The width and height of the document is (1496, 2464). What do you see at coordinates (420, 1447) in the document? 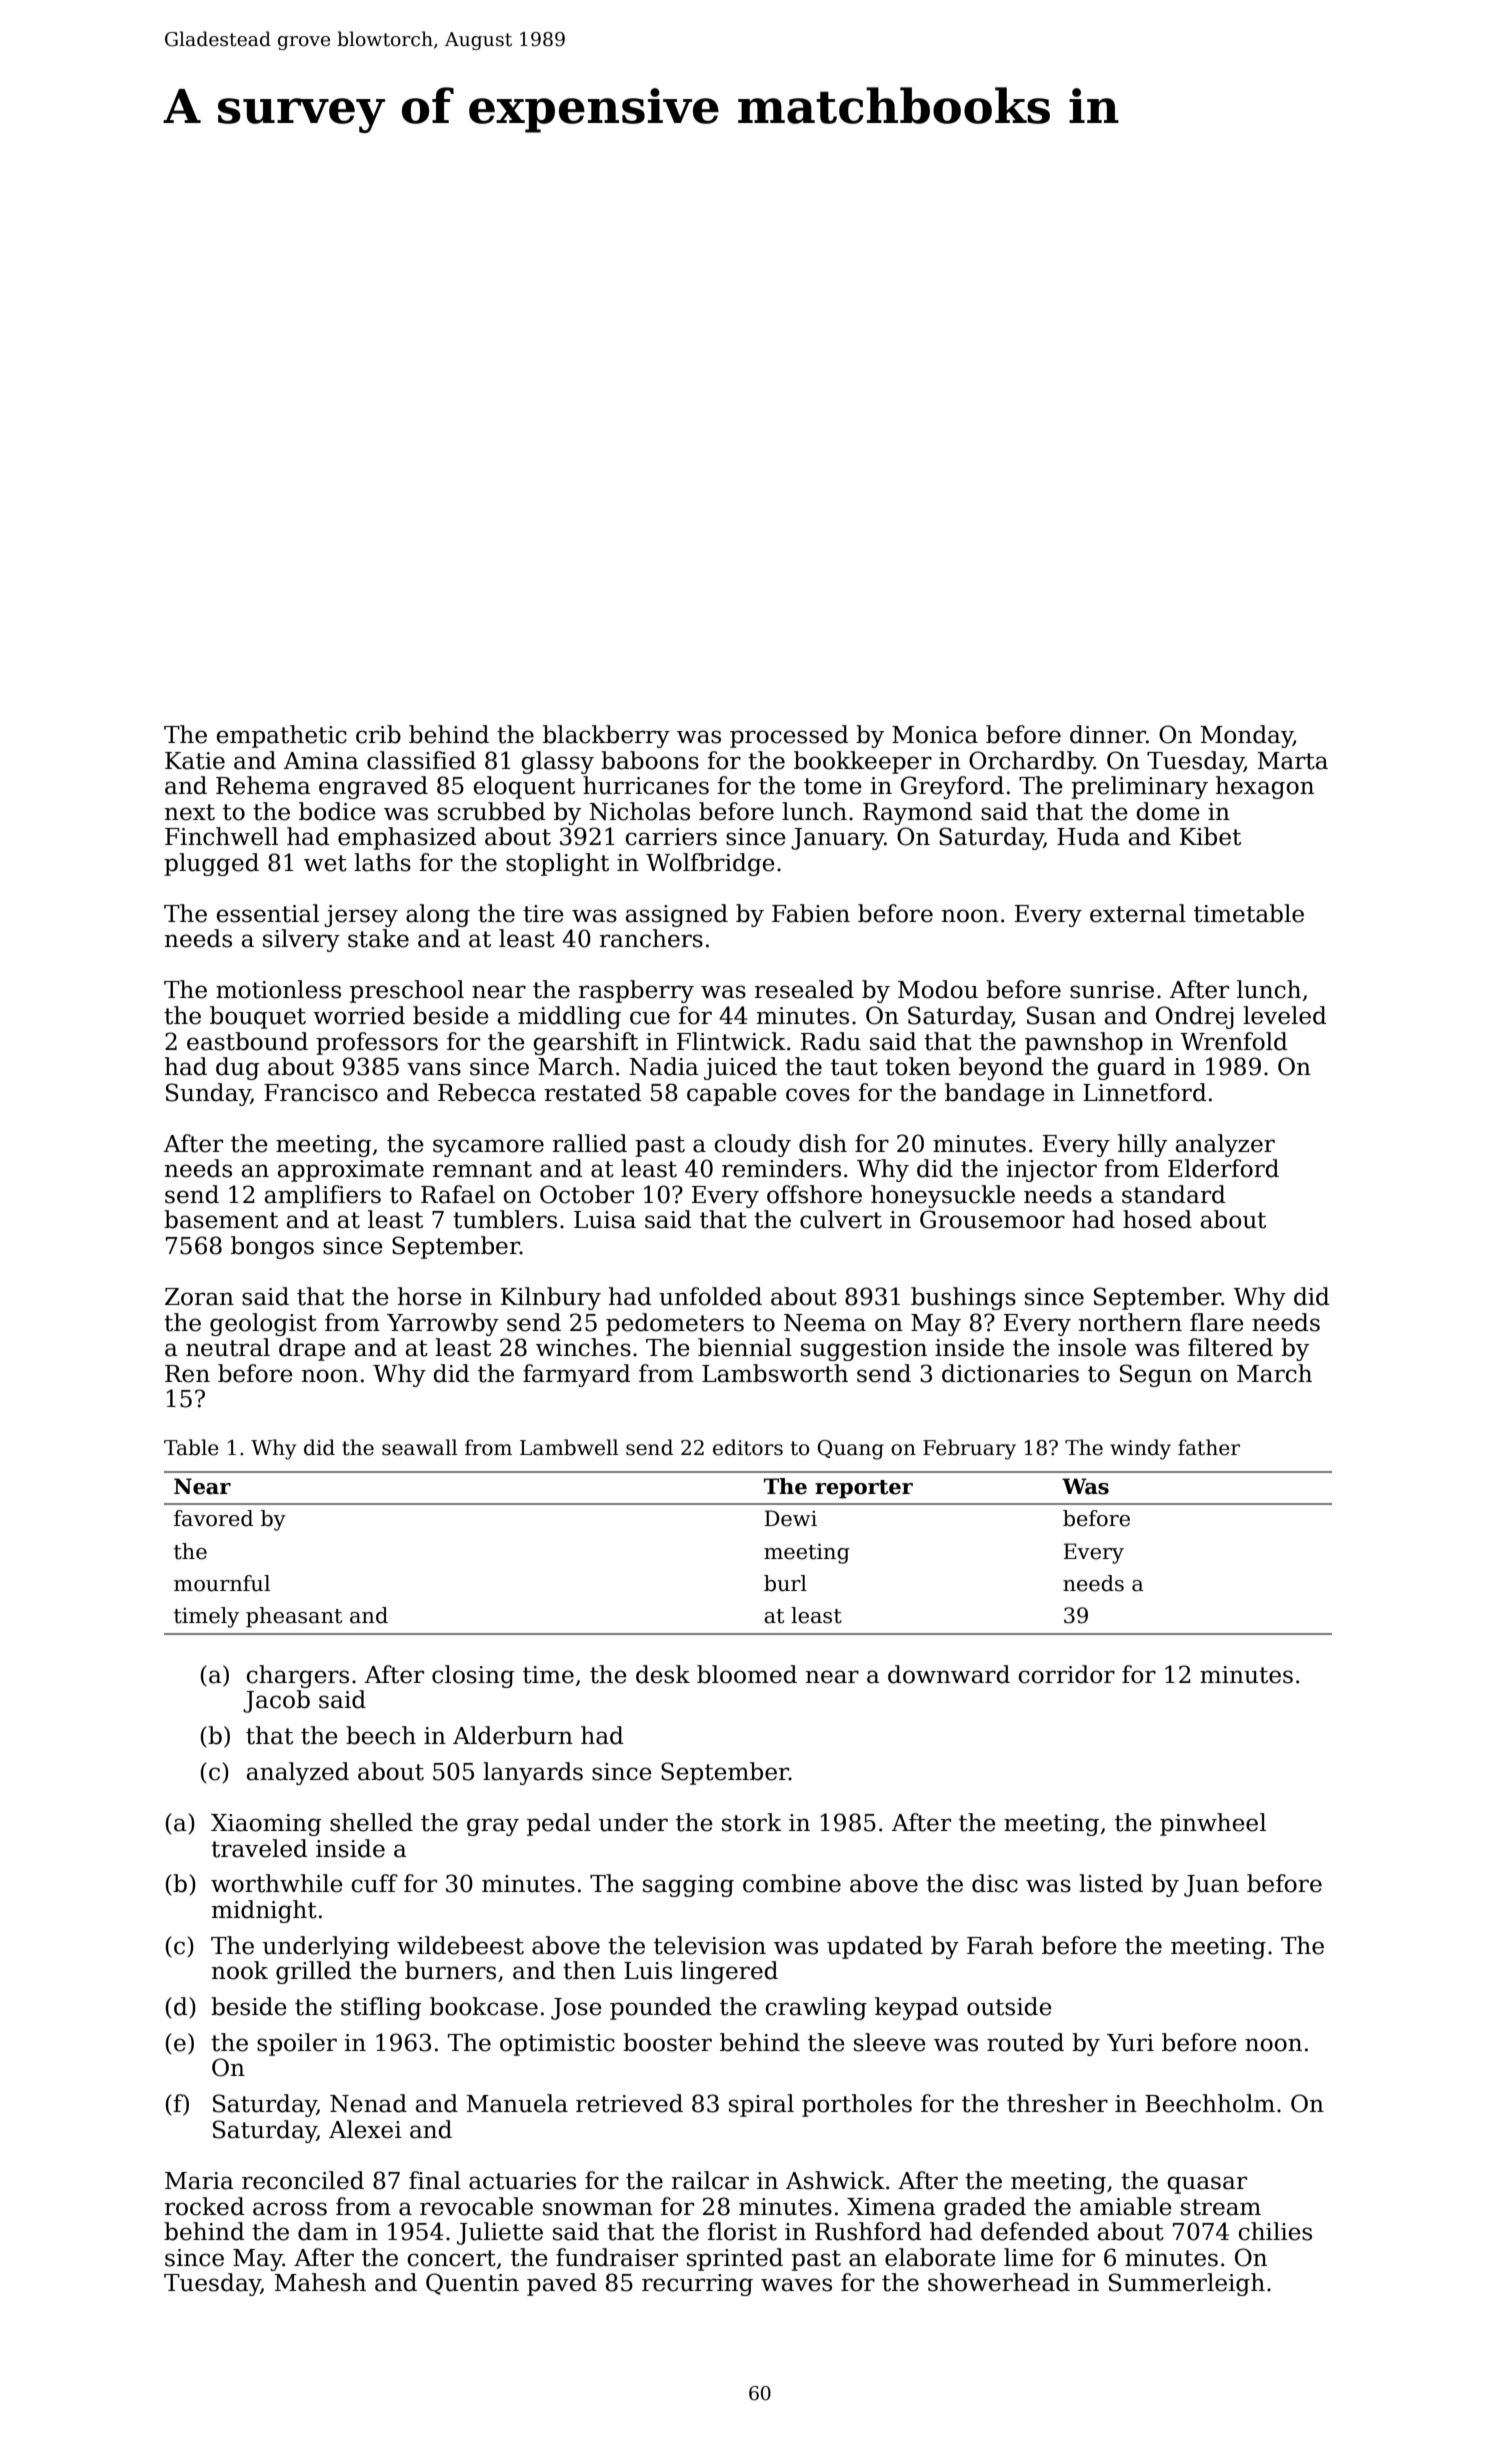
I see `seawall` at bounding box center [420, 1447].
